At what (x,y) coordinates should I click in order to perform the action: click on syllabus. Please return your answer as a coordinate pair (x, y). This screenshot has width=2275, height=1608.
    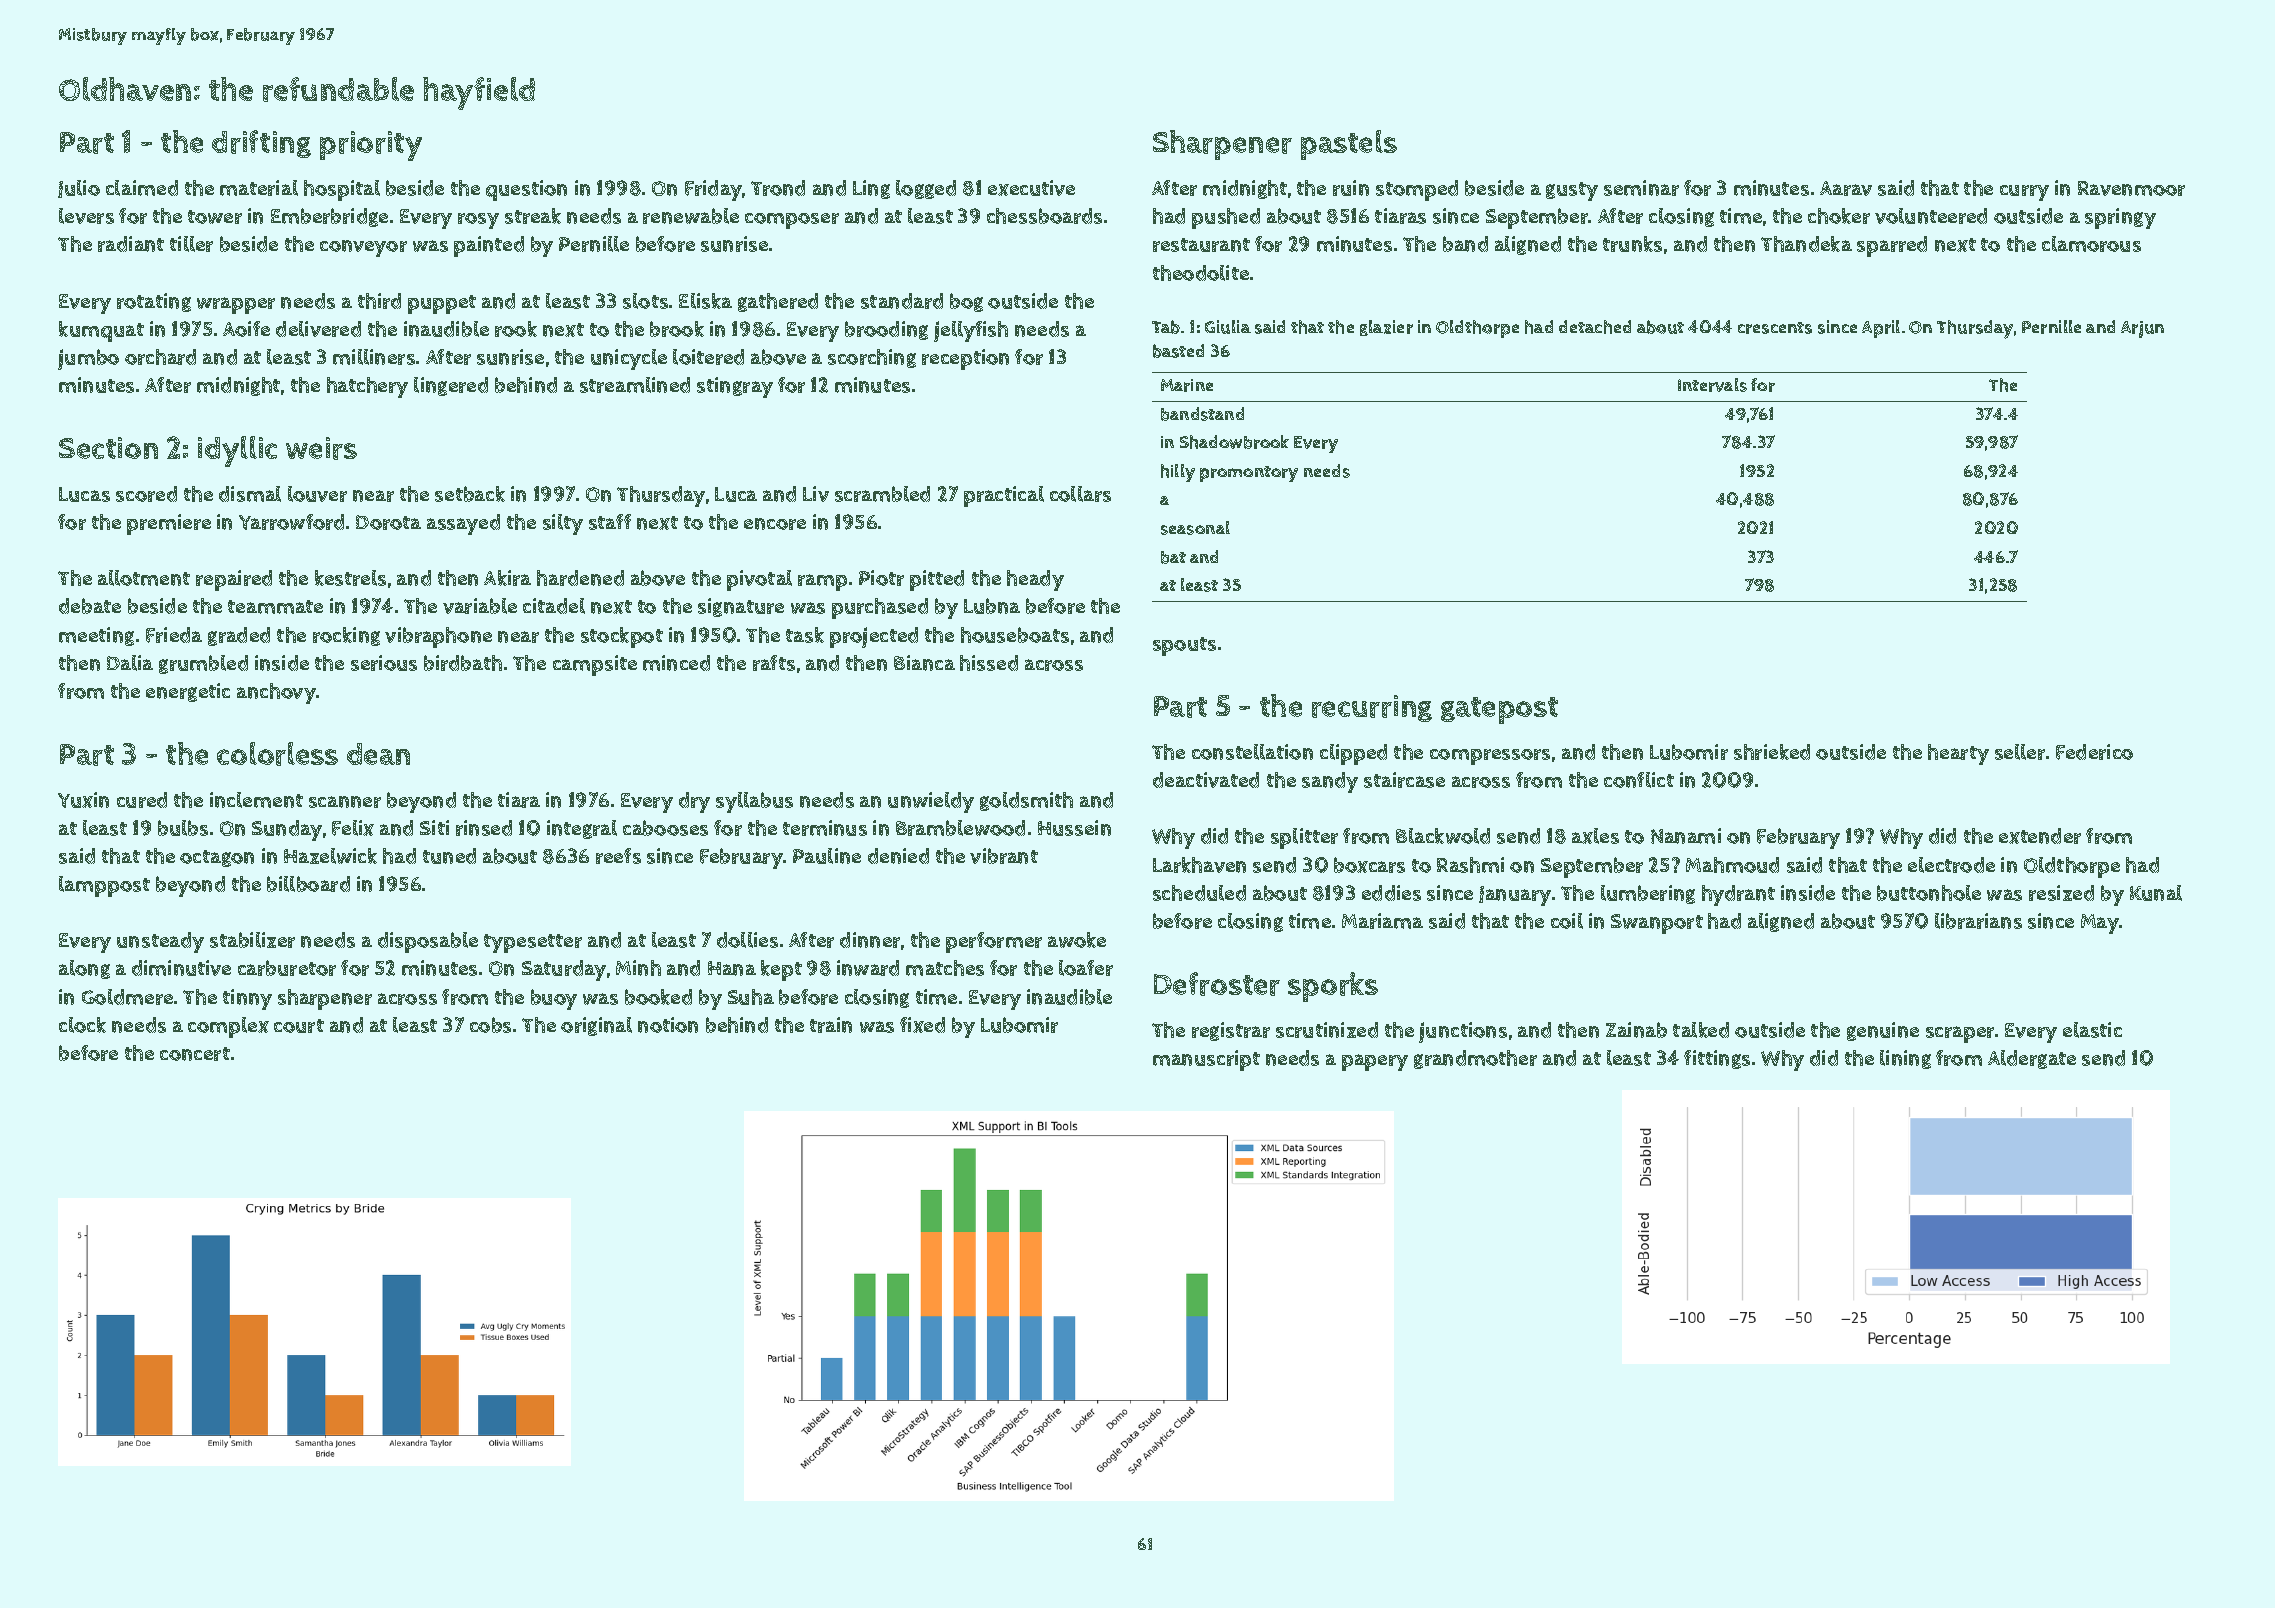
    Looking at the image, I should click on (754, 802).
